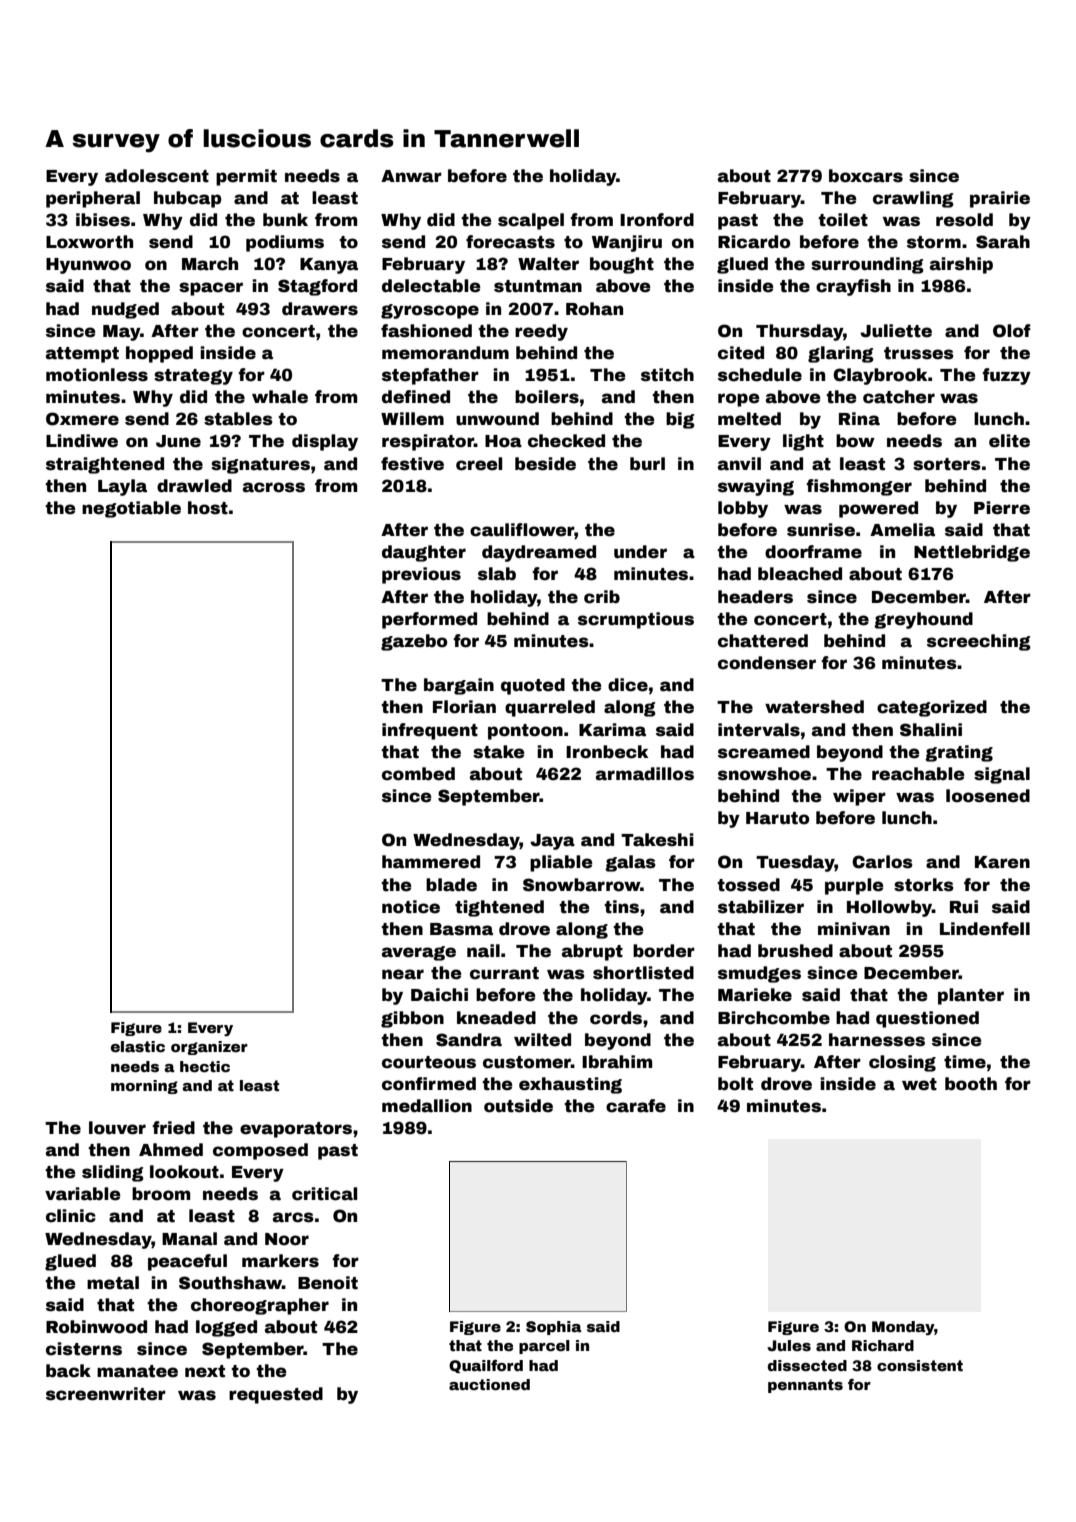 This screenshot has width=1076, height=1522. What do you see at coordinates (867, 265) in the screenshot?
I see `surrounding` at bounding box center [867, 265].
